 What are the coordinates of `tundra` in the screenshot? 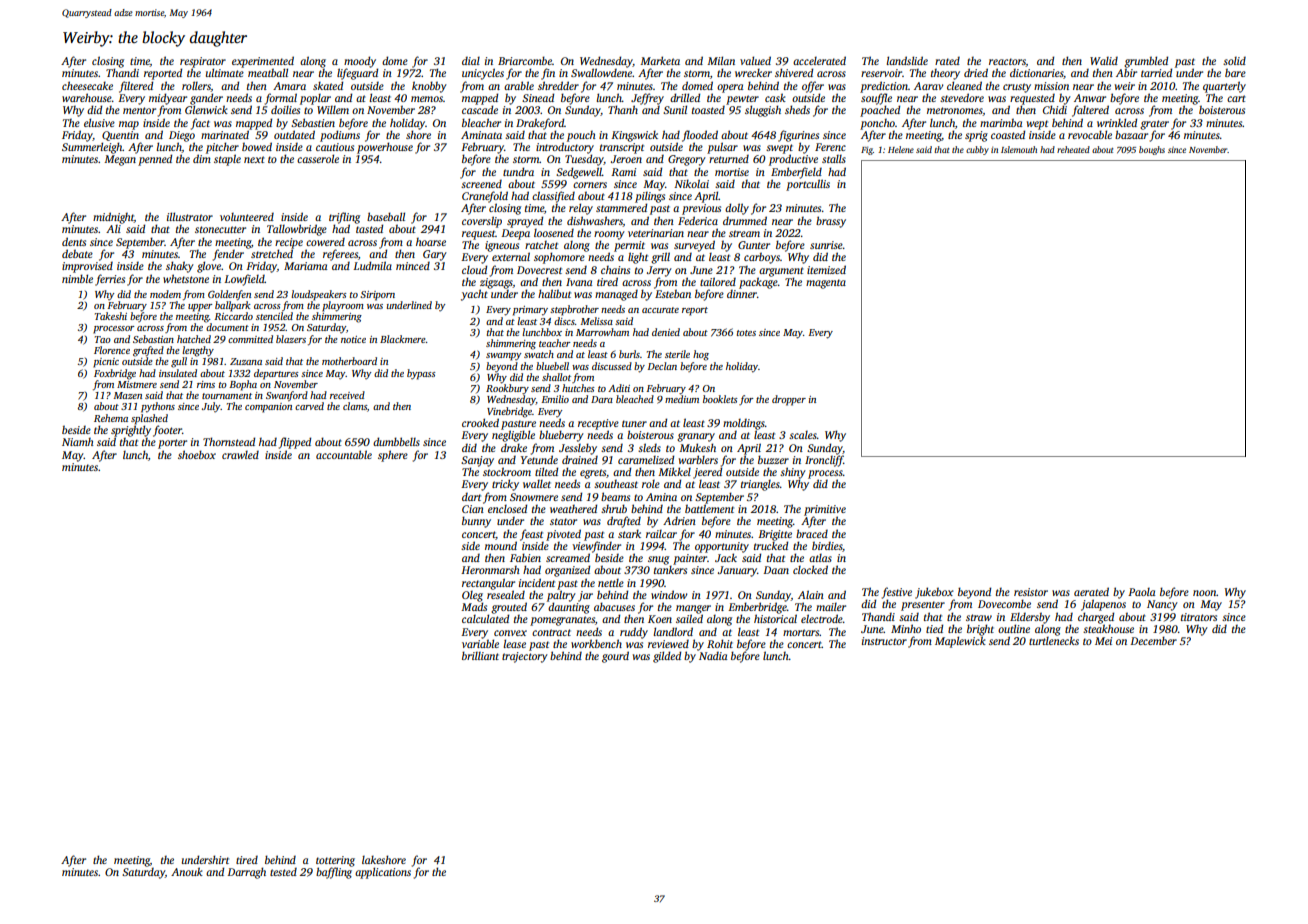 It's located at (518, 171).
